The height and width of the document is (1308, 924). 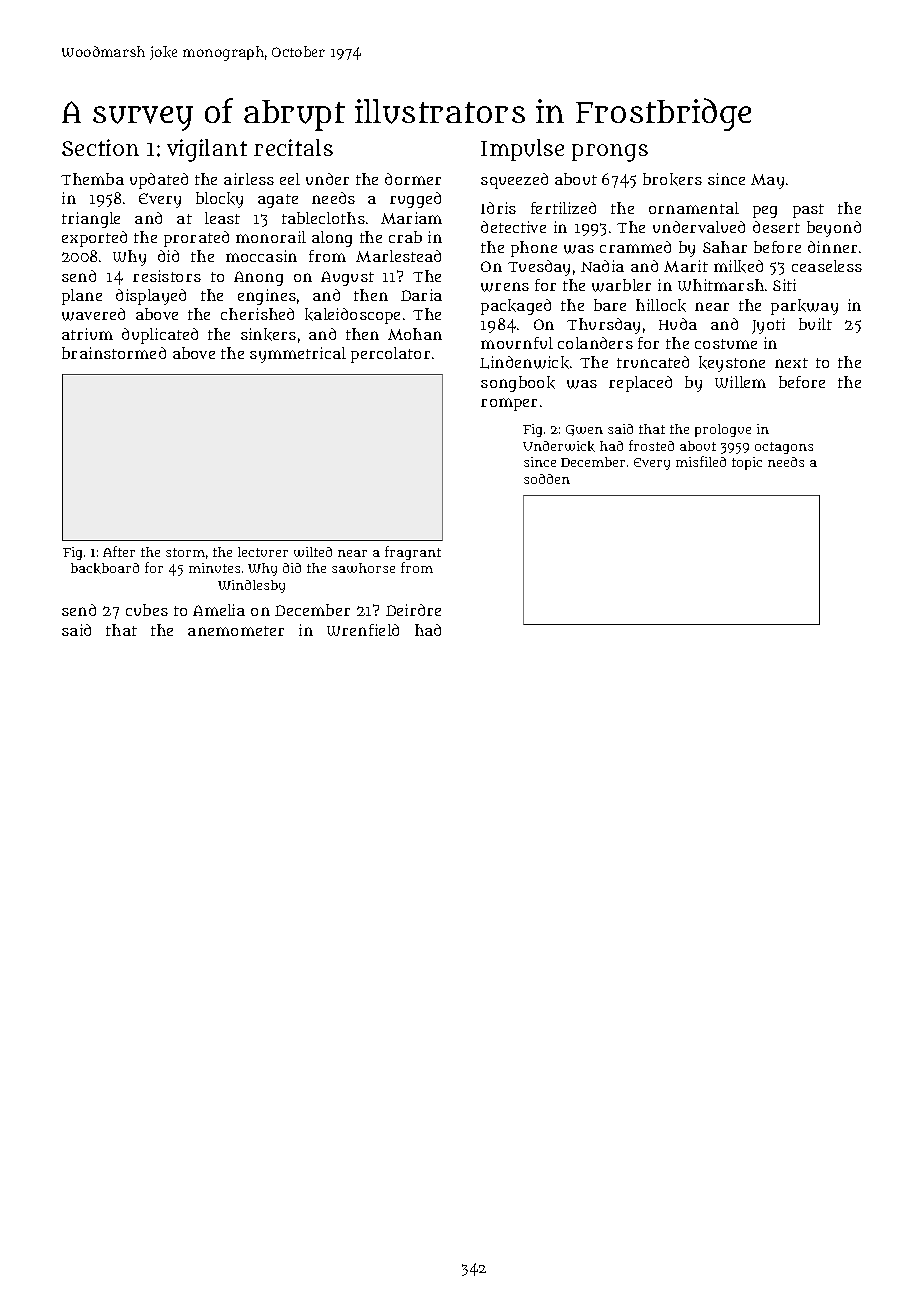 I want to click on Gwen, so click(x=584, y=430).
